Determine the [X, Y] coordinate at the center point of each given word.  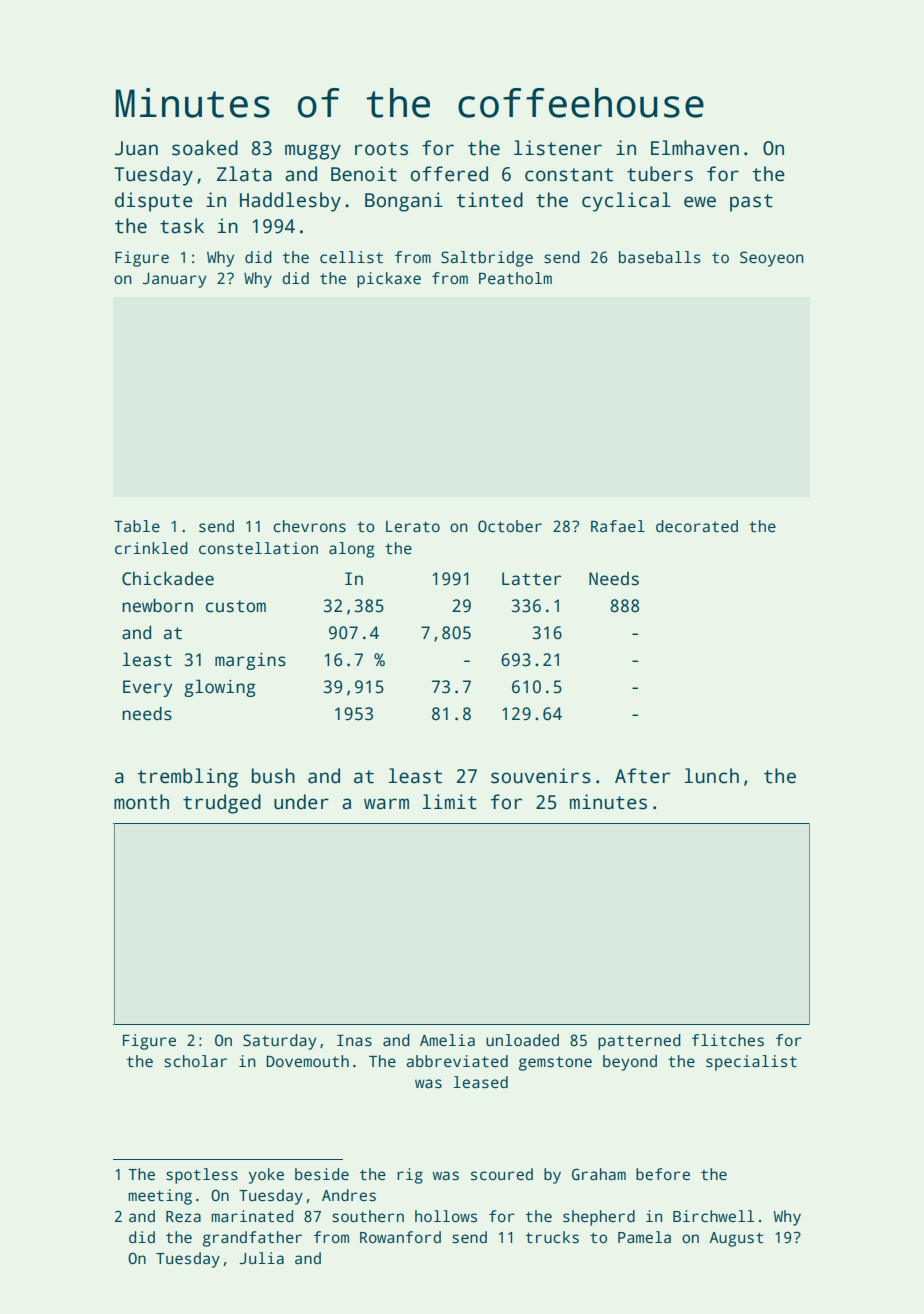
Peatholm [515, 278]
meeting [160, 1197]
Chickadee [168, 578]
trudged [222, 804]
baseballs [660, 257]
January [175, 280]
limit [450, 802]
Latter [532, 579]
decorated [697, 526]
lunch [712, 776]
